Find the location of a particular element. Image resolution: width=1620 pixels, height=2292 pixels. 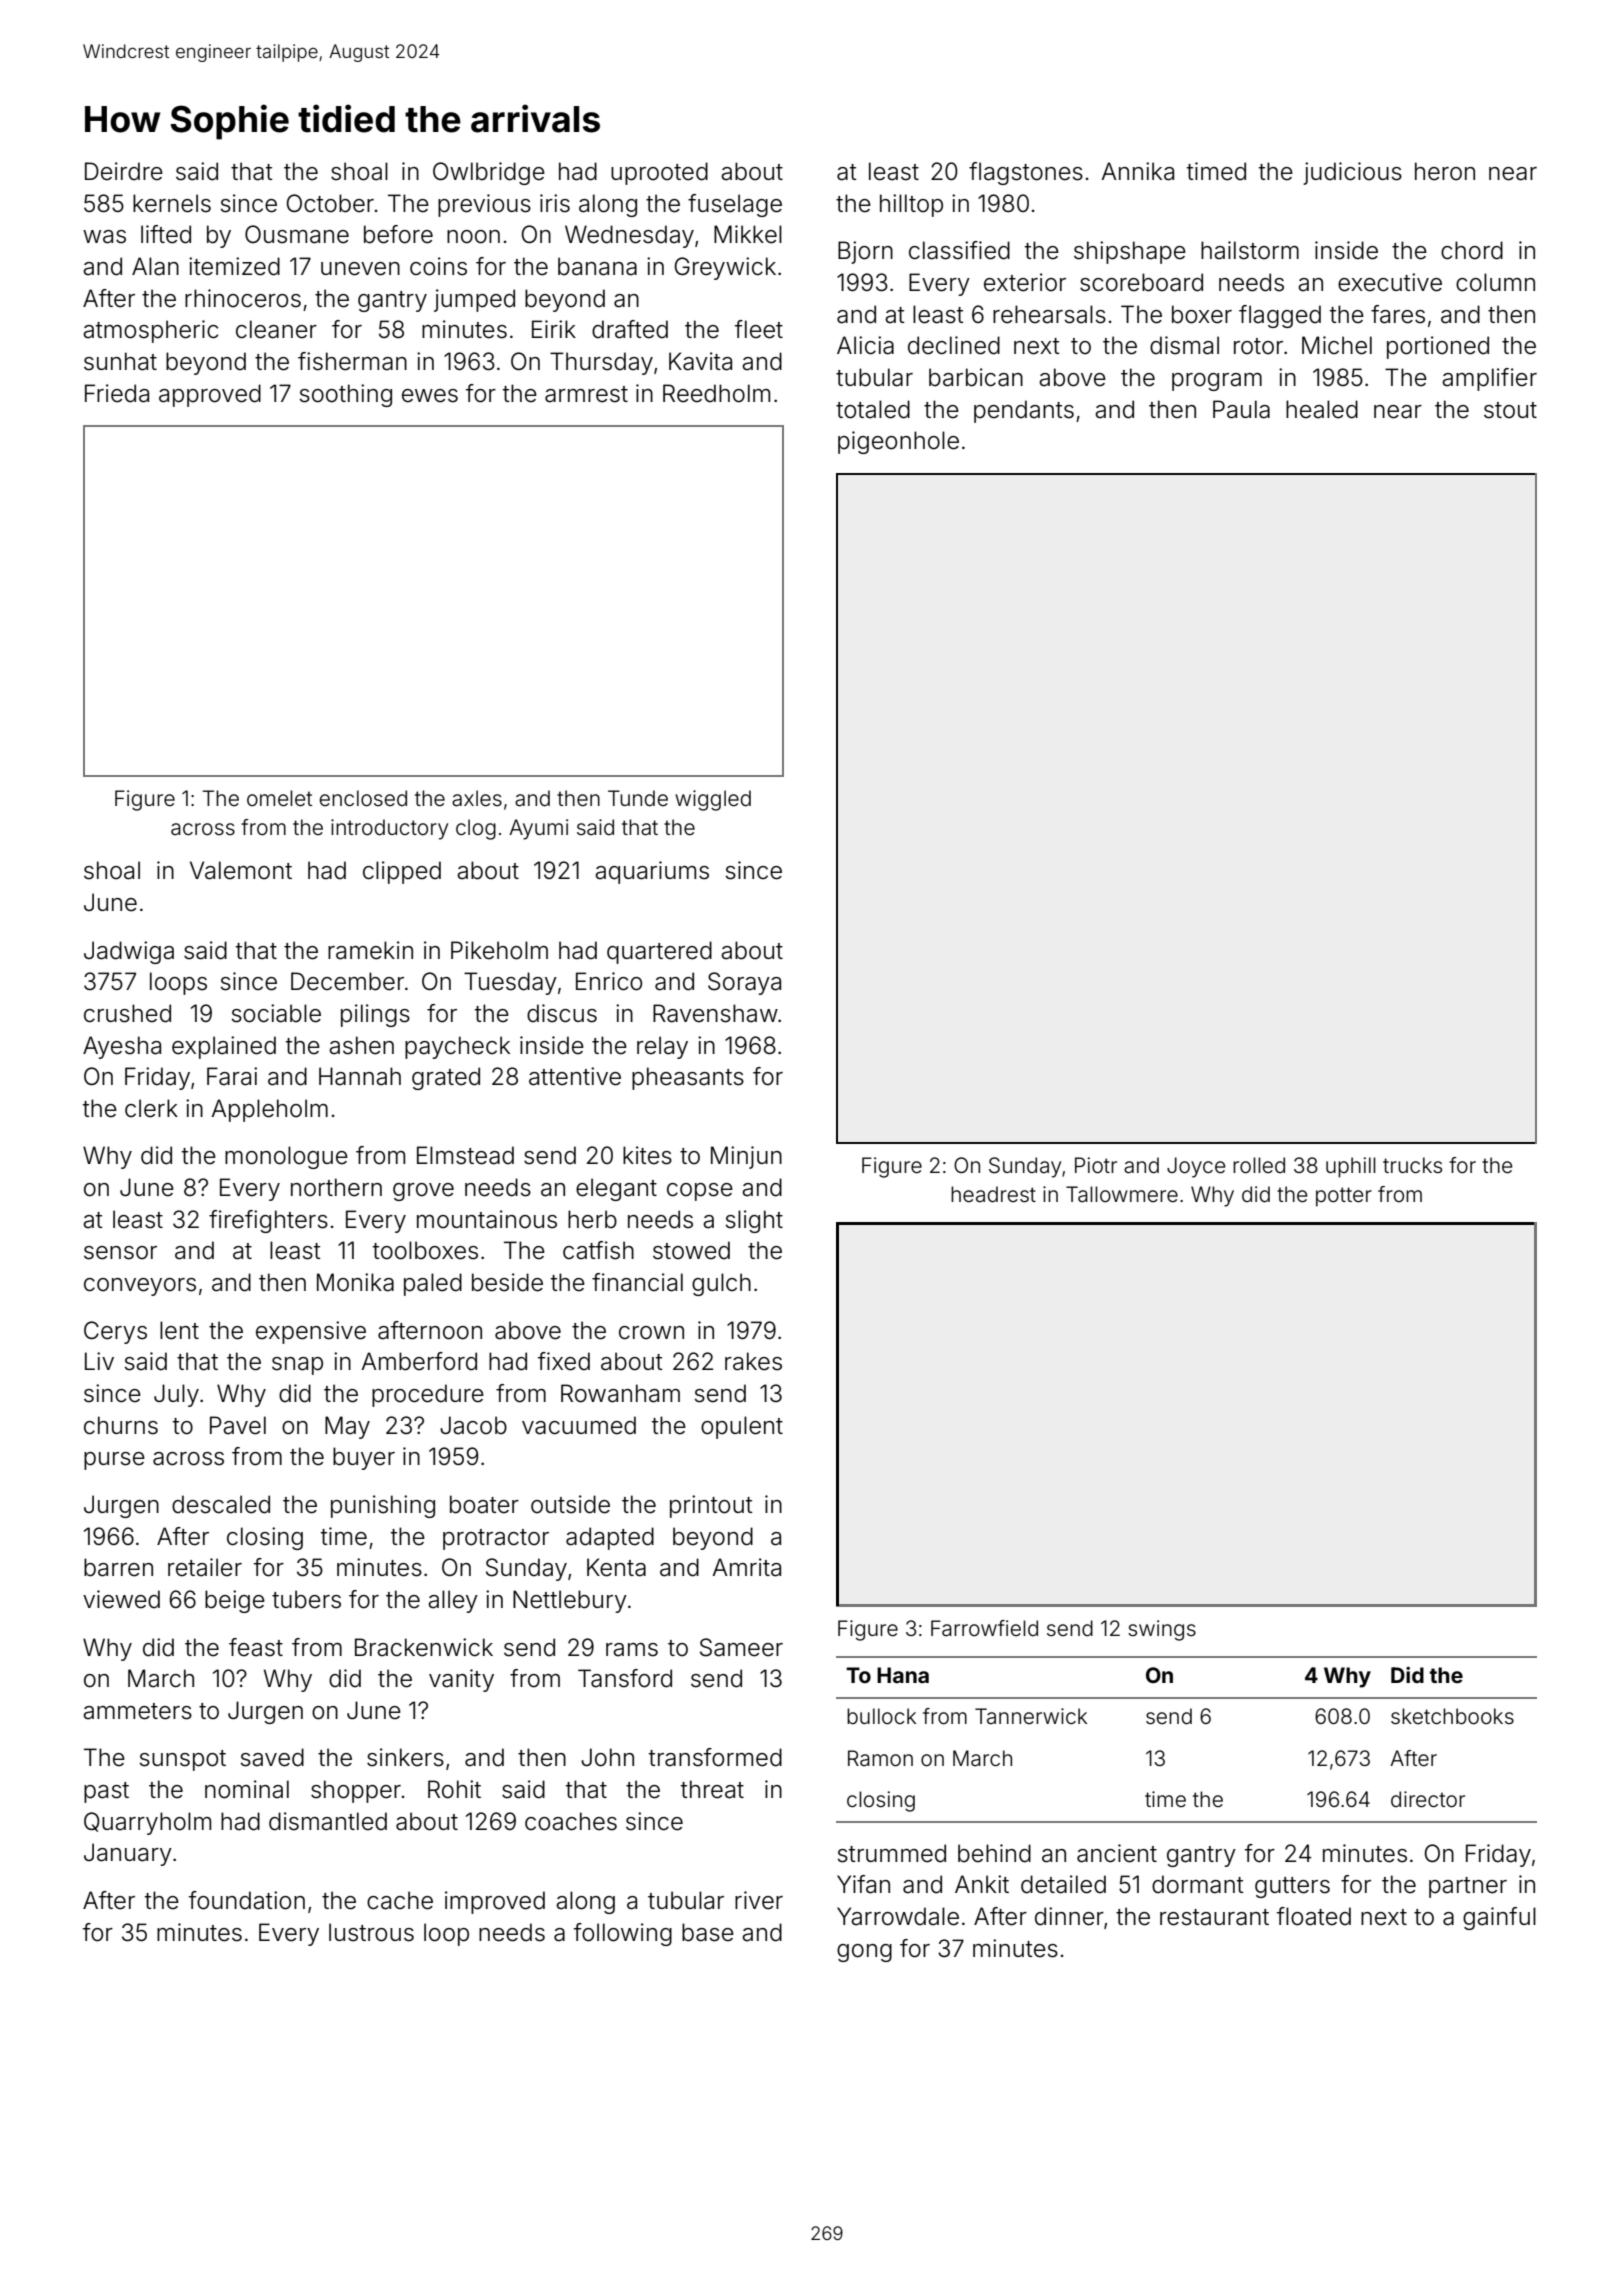

stout is located at coordinates (1510, 410).
